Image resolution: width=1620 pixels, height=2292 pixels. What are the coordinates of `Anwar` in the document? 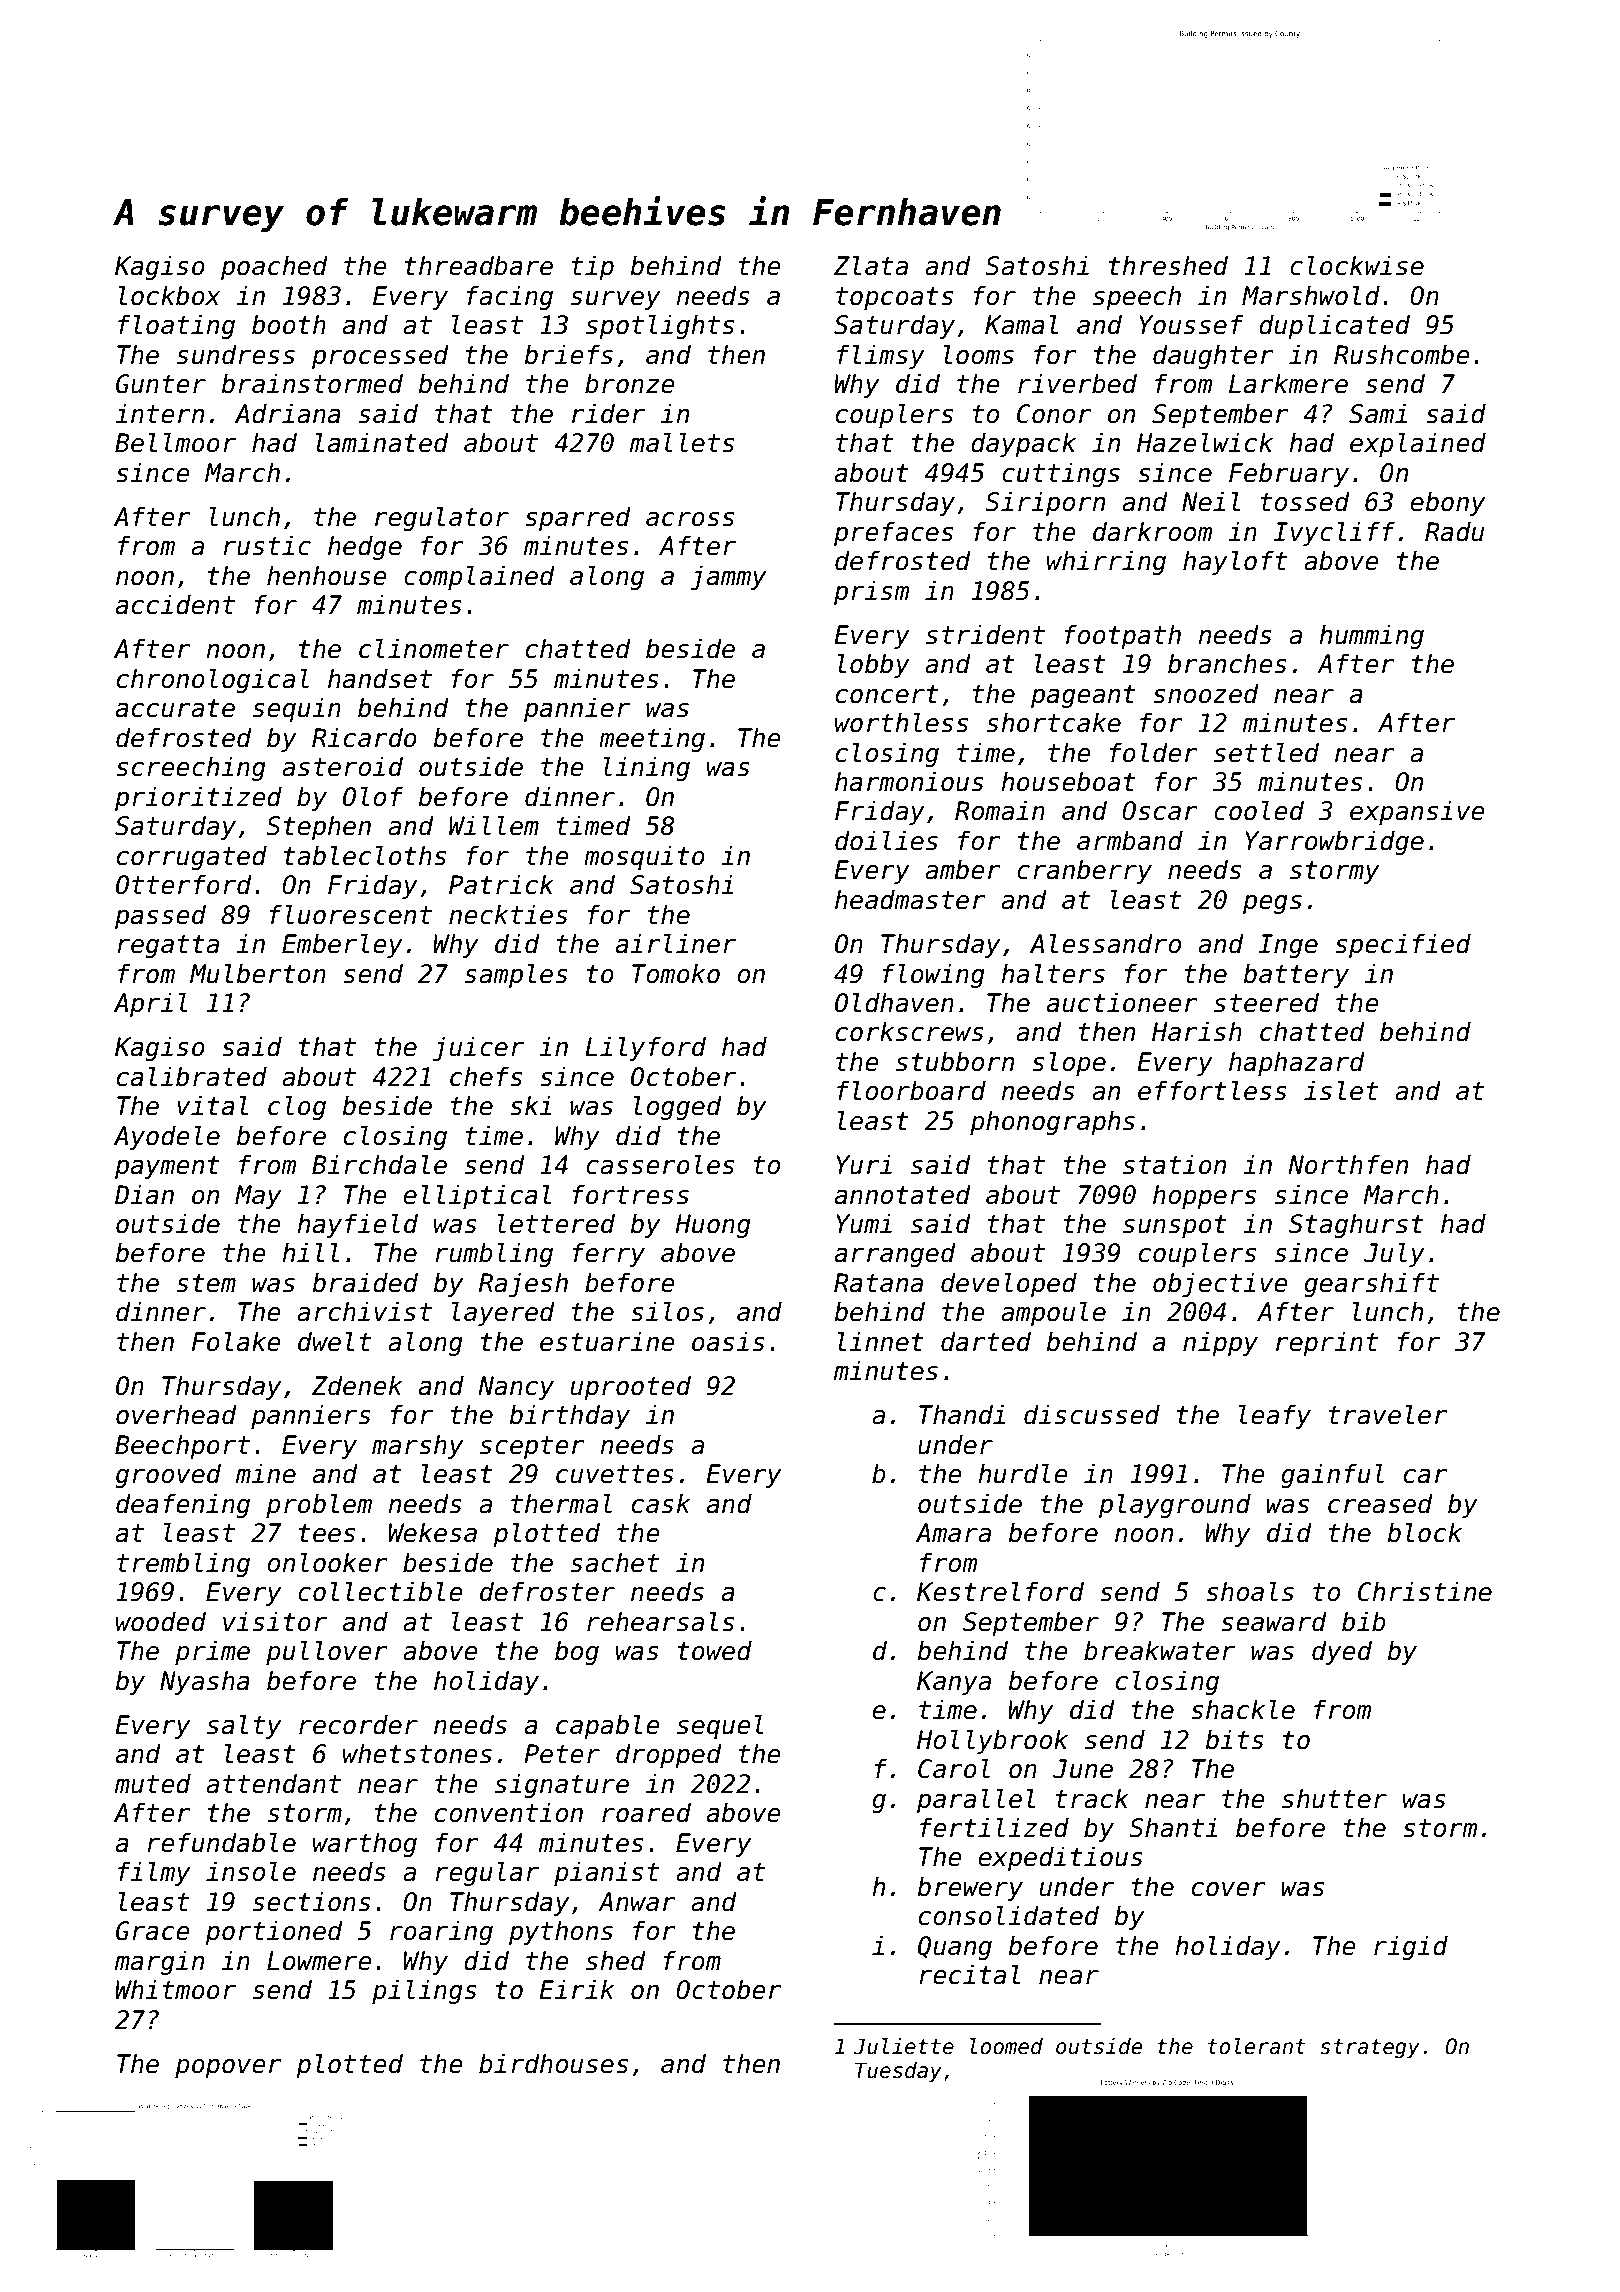 It's located at (637, 1902).
